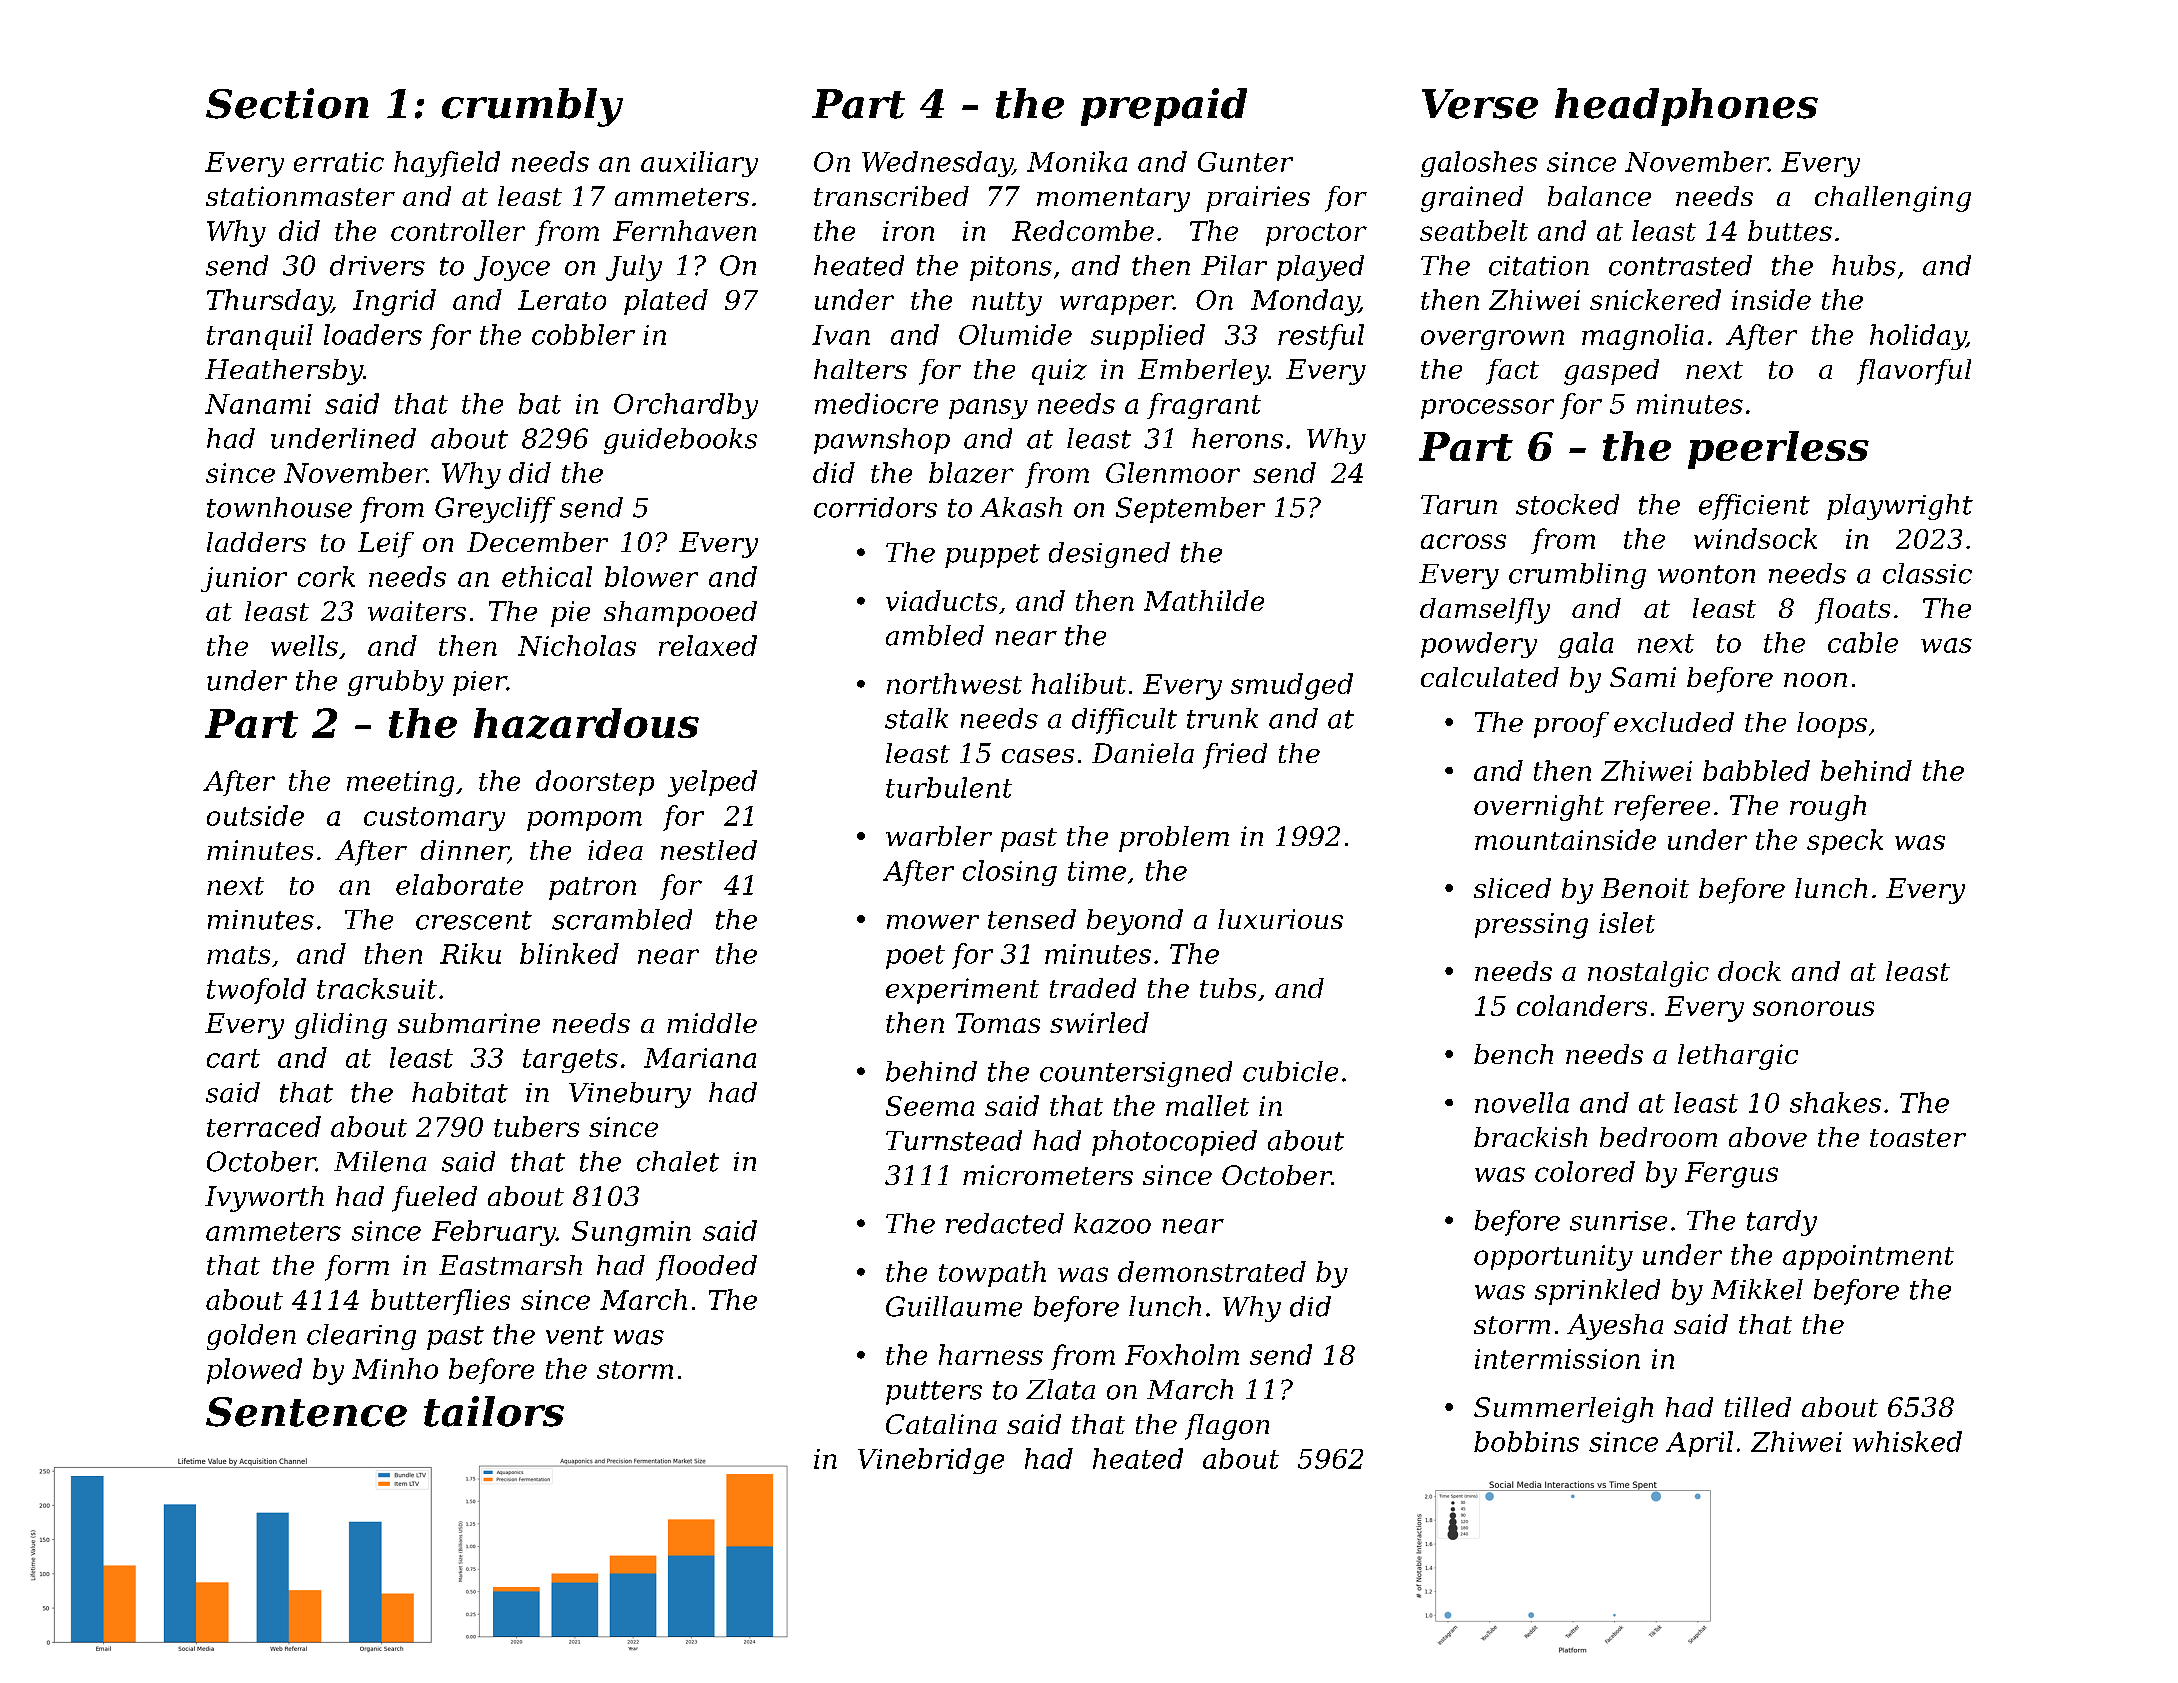 This page has height=1683, width=2178. I want to click on Ivyworth, so click(264, 1199).
